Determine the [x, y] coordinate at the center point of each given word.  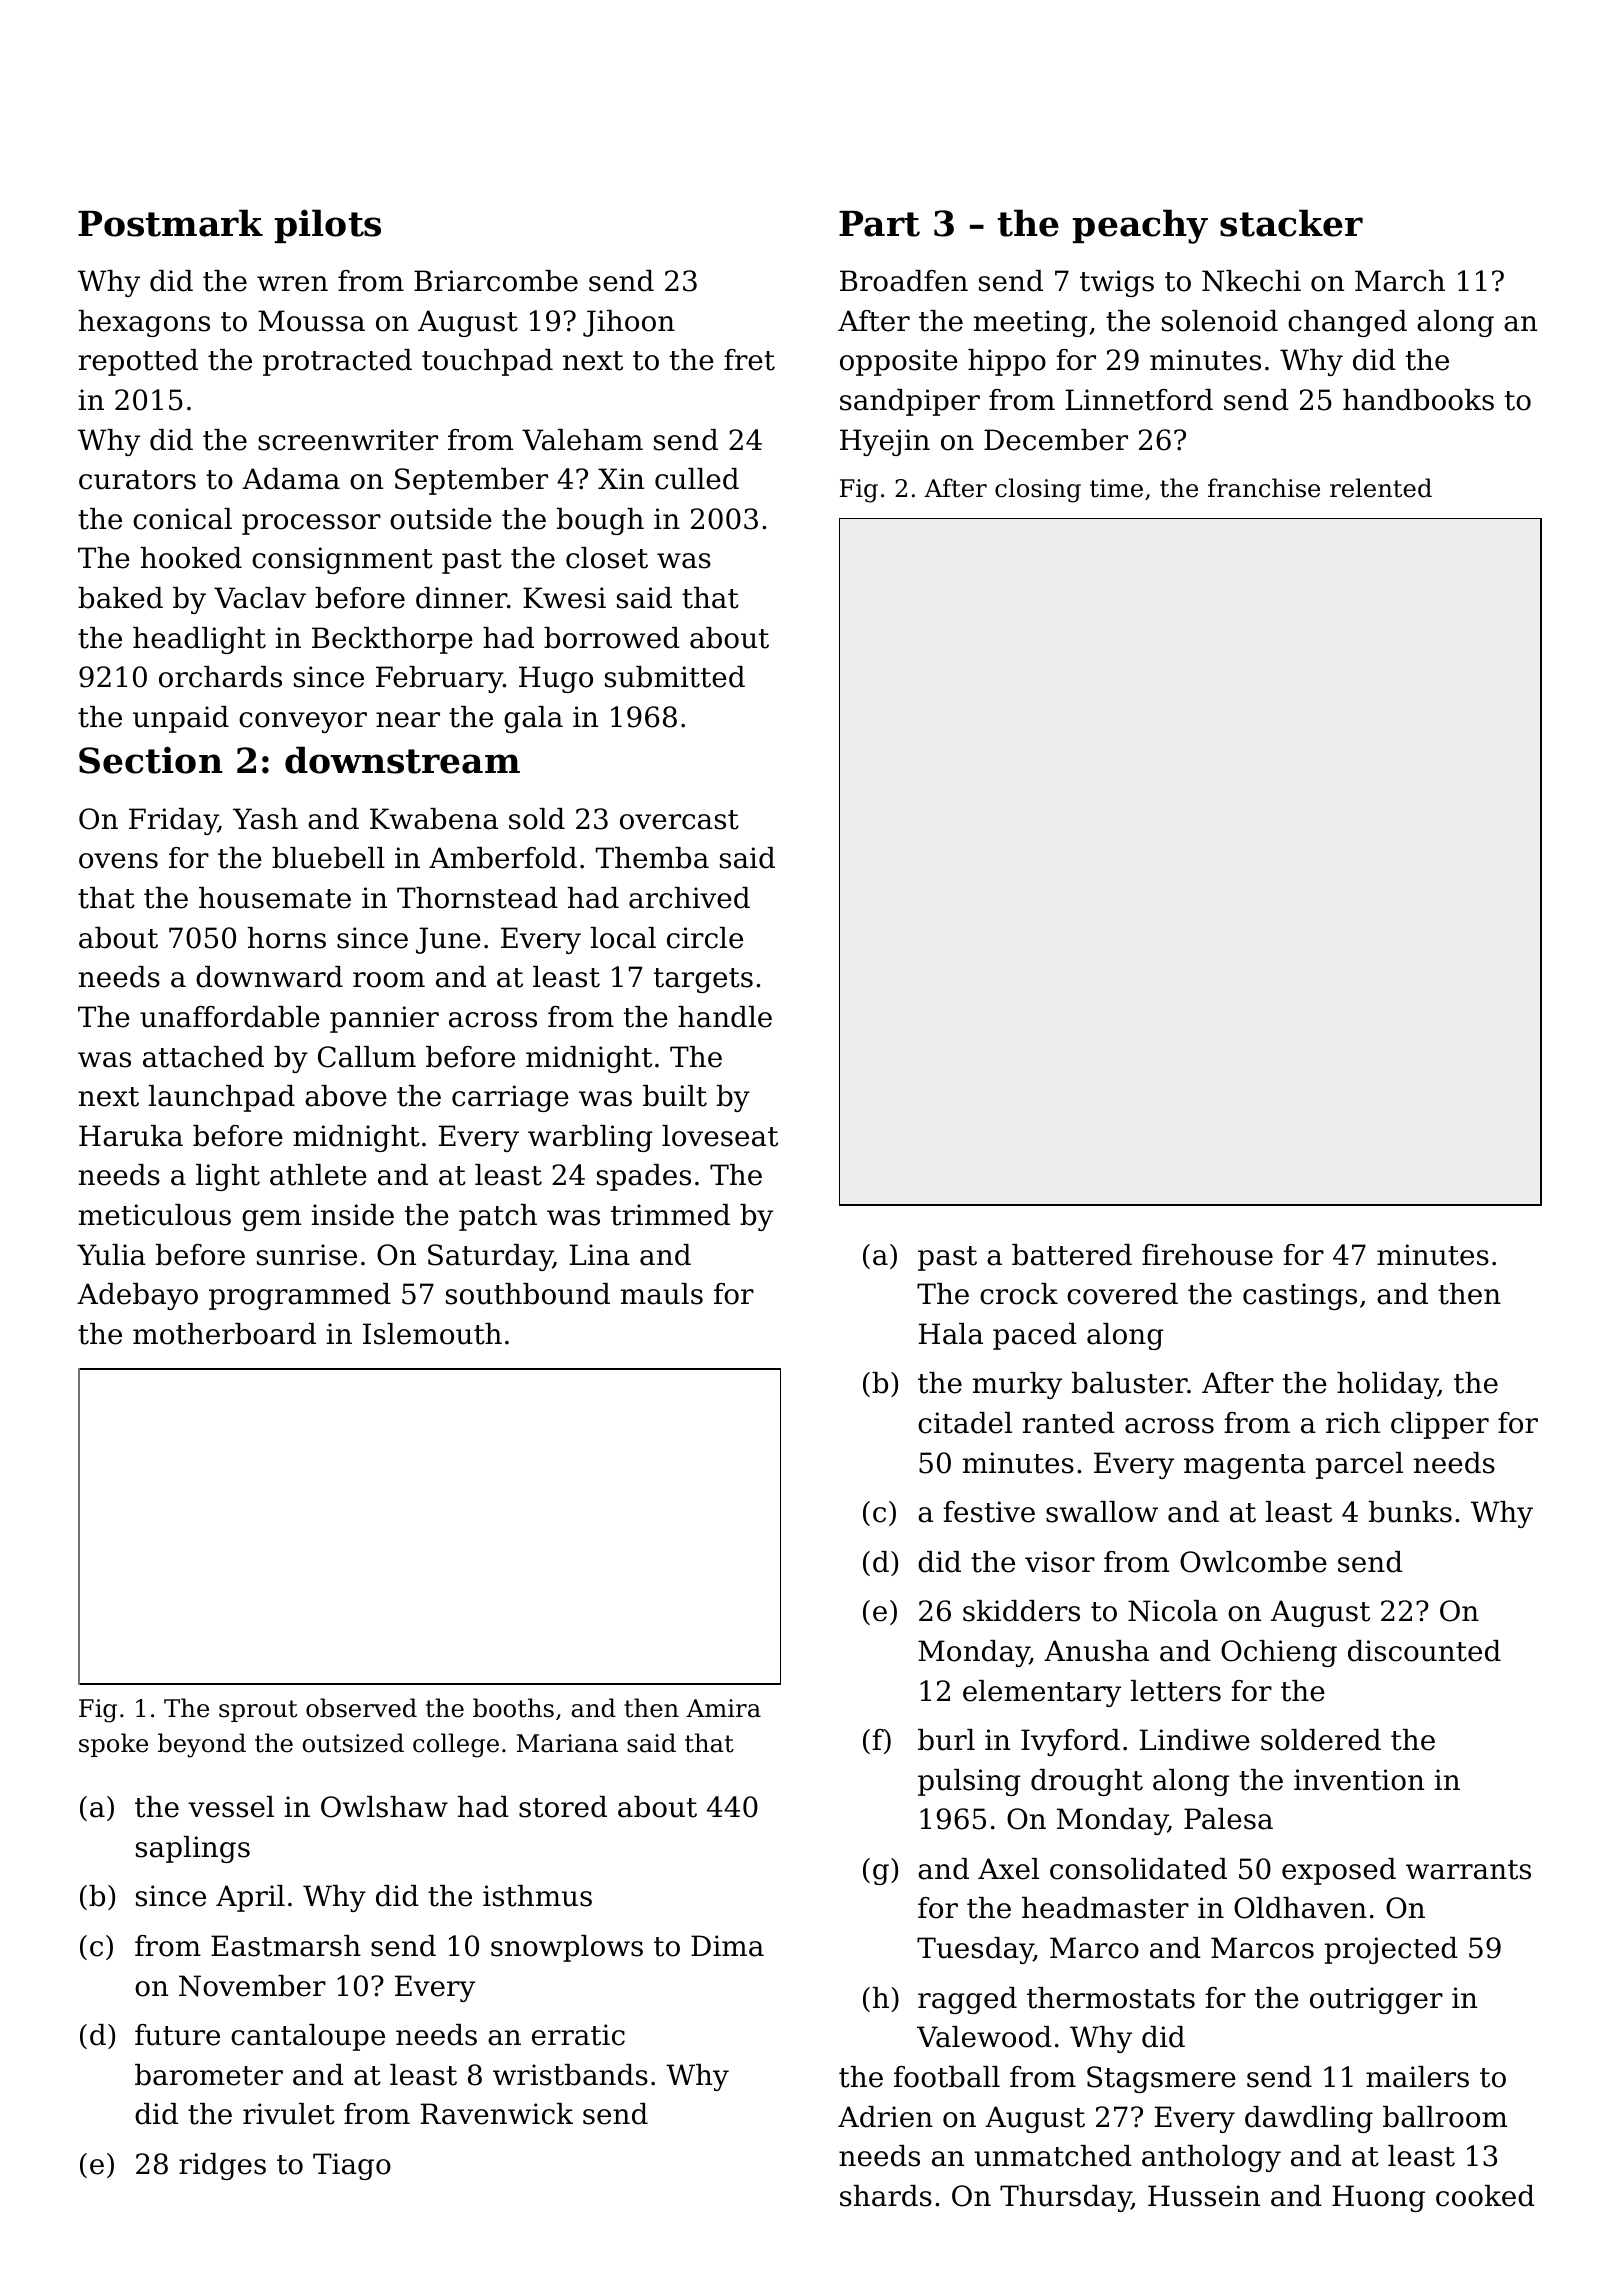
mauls [662, 1294]
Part [879, 224]
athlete [318, 1175]
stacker [1291, 223]
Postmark [170, 223]
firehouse [1207, 1255]
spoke [113, 1745]
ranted [1069, 1423]
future [177, 2035]
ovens [118, 861]
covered [1122, 1294]
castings [1300, 1296]
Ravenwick [497, 2114]
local [623, 938]
